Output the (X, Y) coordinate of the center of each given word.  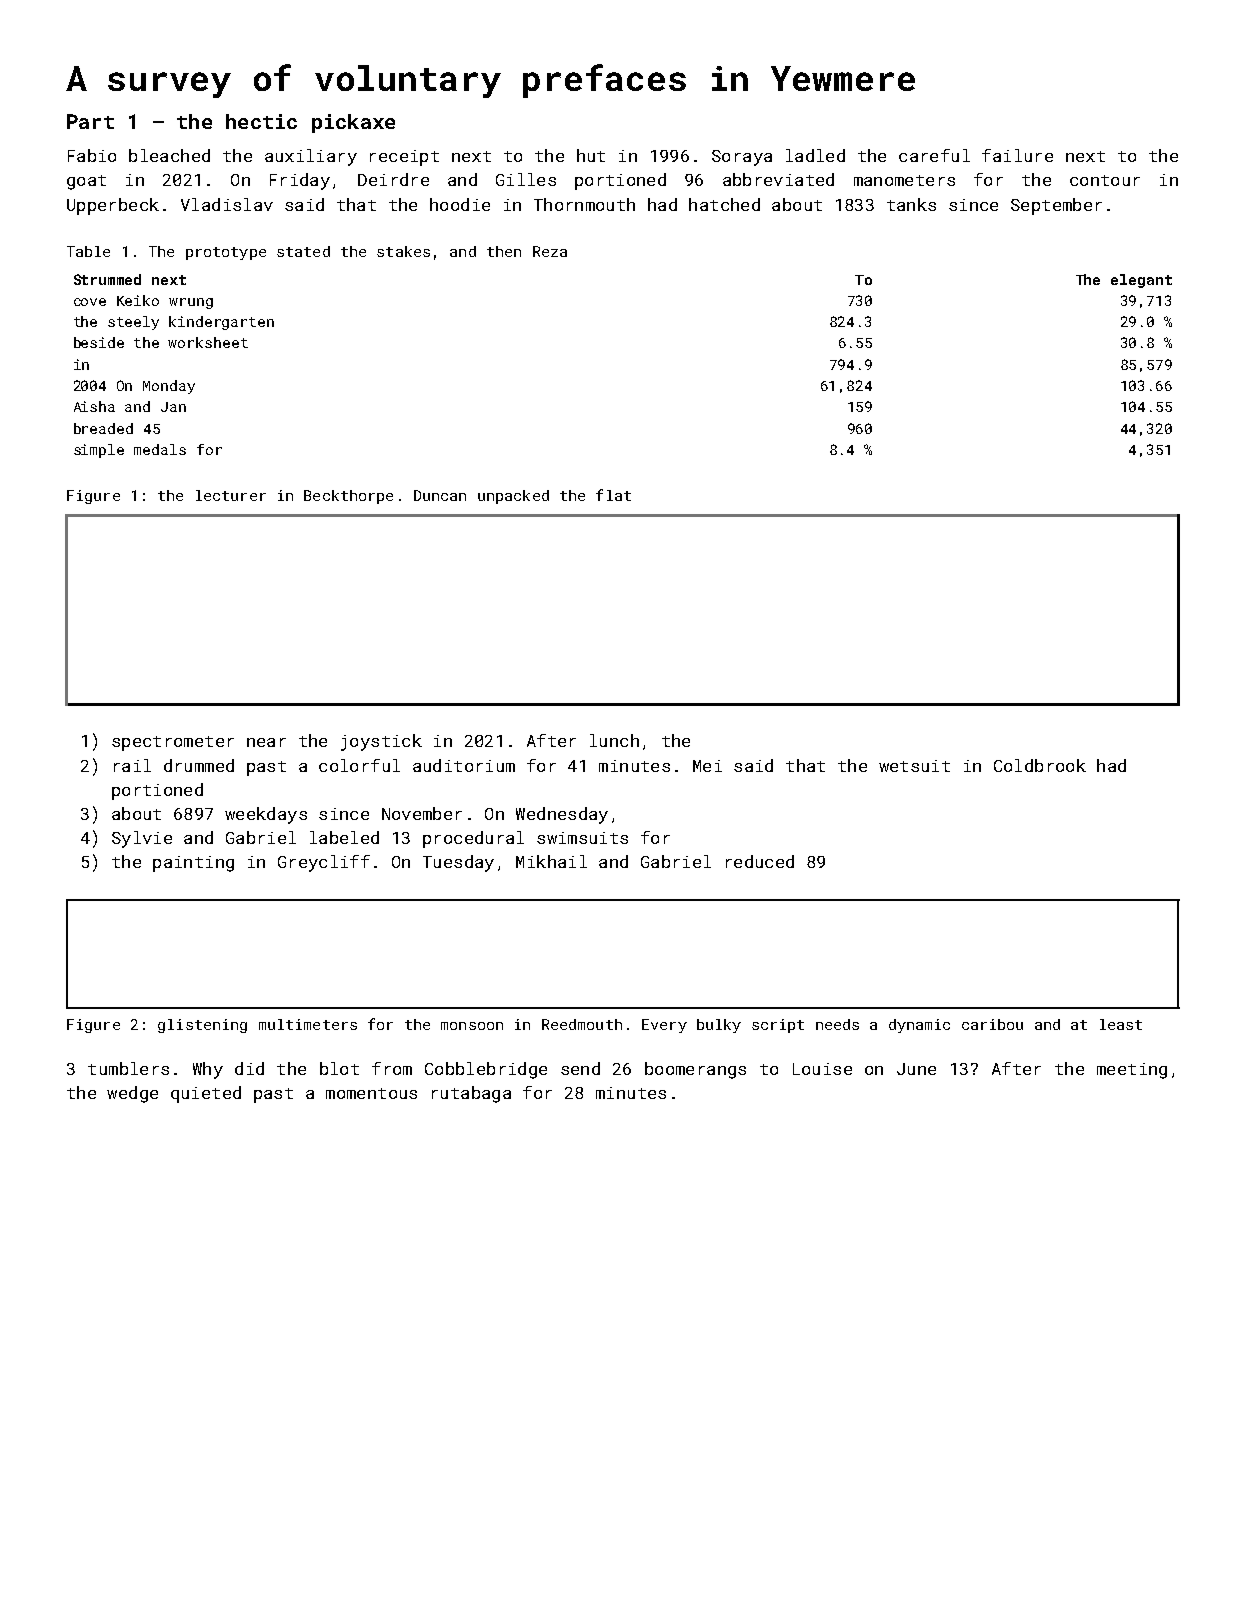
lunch (614, 740)
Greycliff (324, 863)
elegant (1141, 281)
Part (90, 121)
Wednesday (562, 815)
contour (1105, 180)
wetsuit (914, 766)
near (266, 742)
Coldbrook (1040, 765)
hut (591, 155)
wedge (132, 1094)
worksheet (208, 342)
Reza (550, 251)
